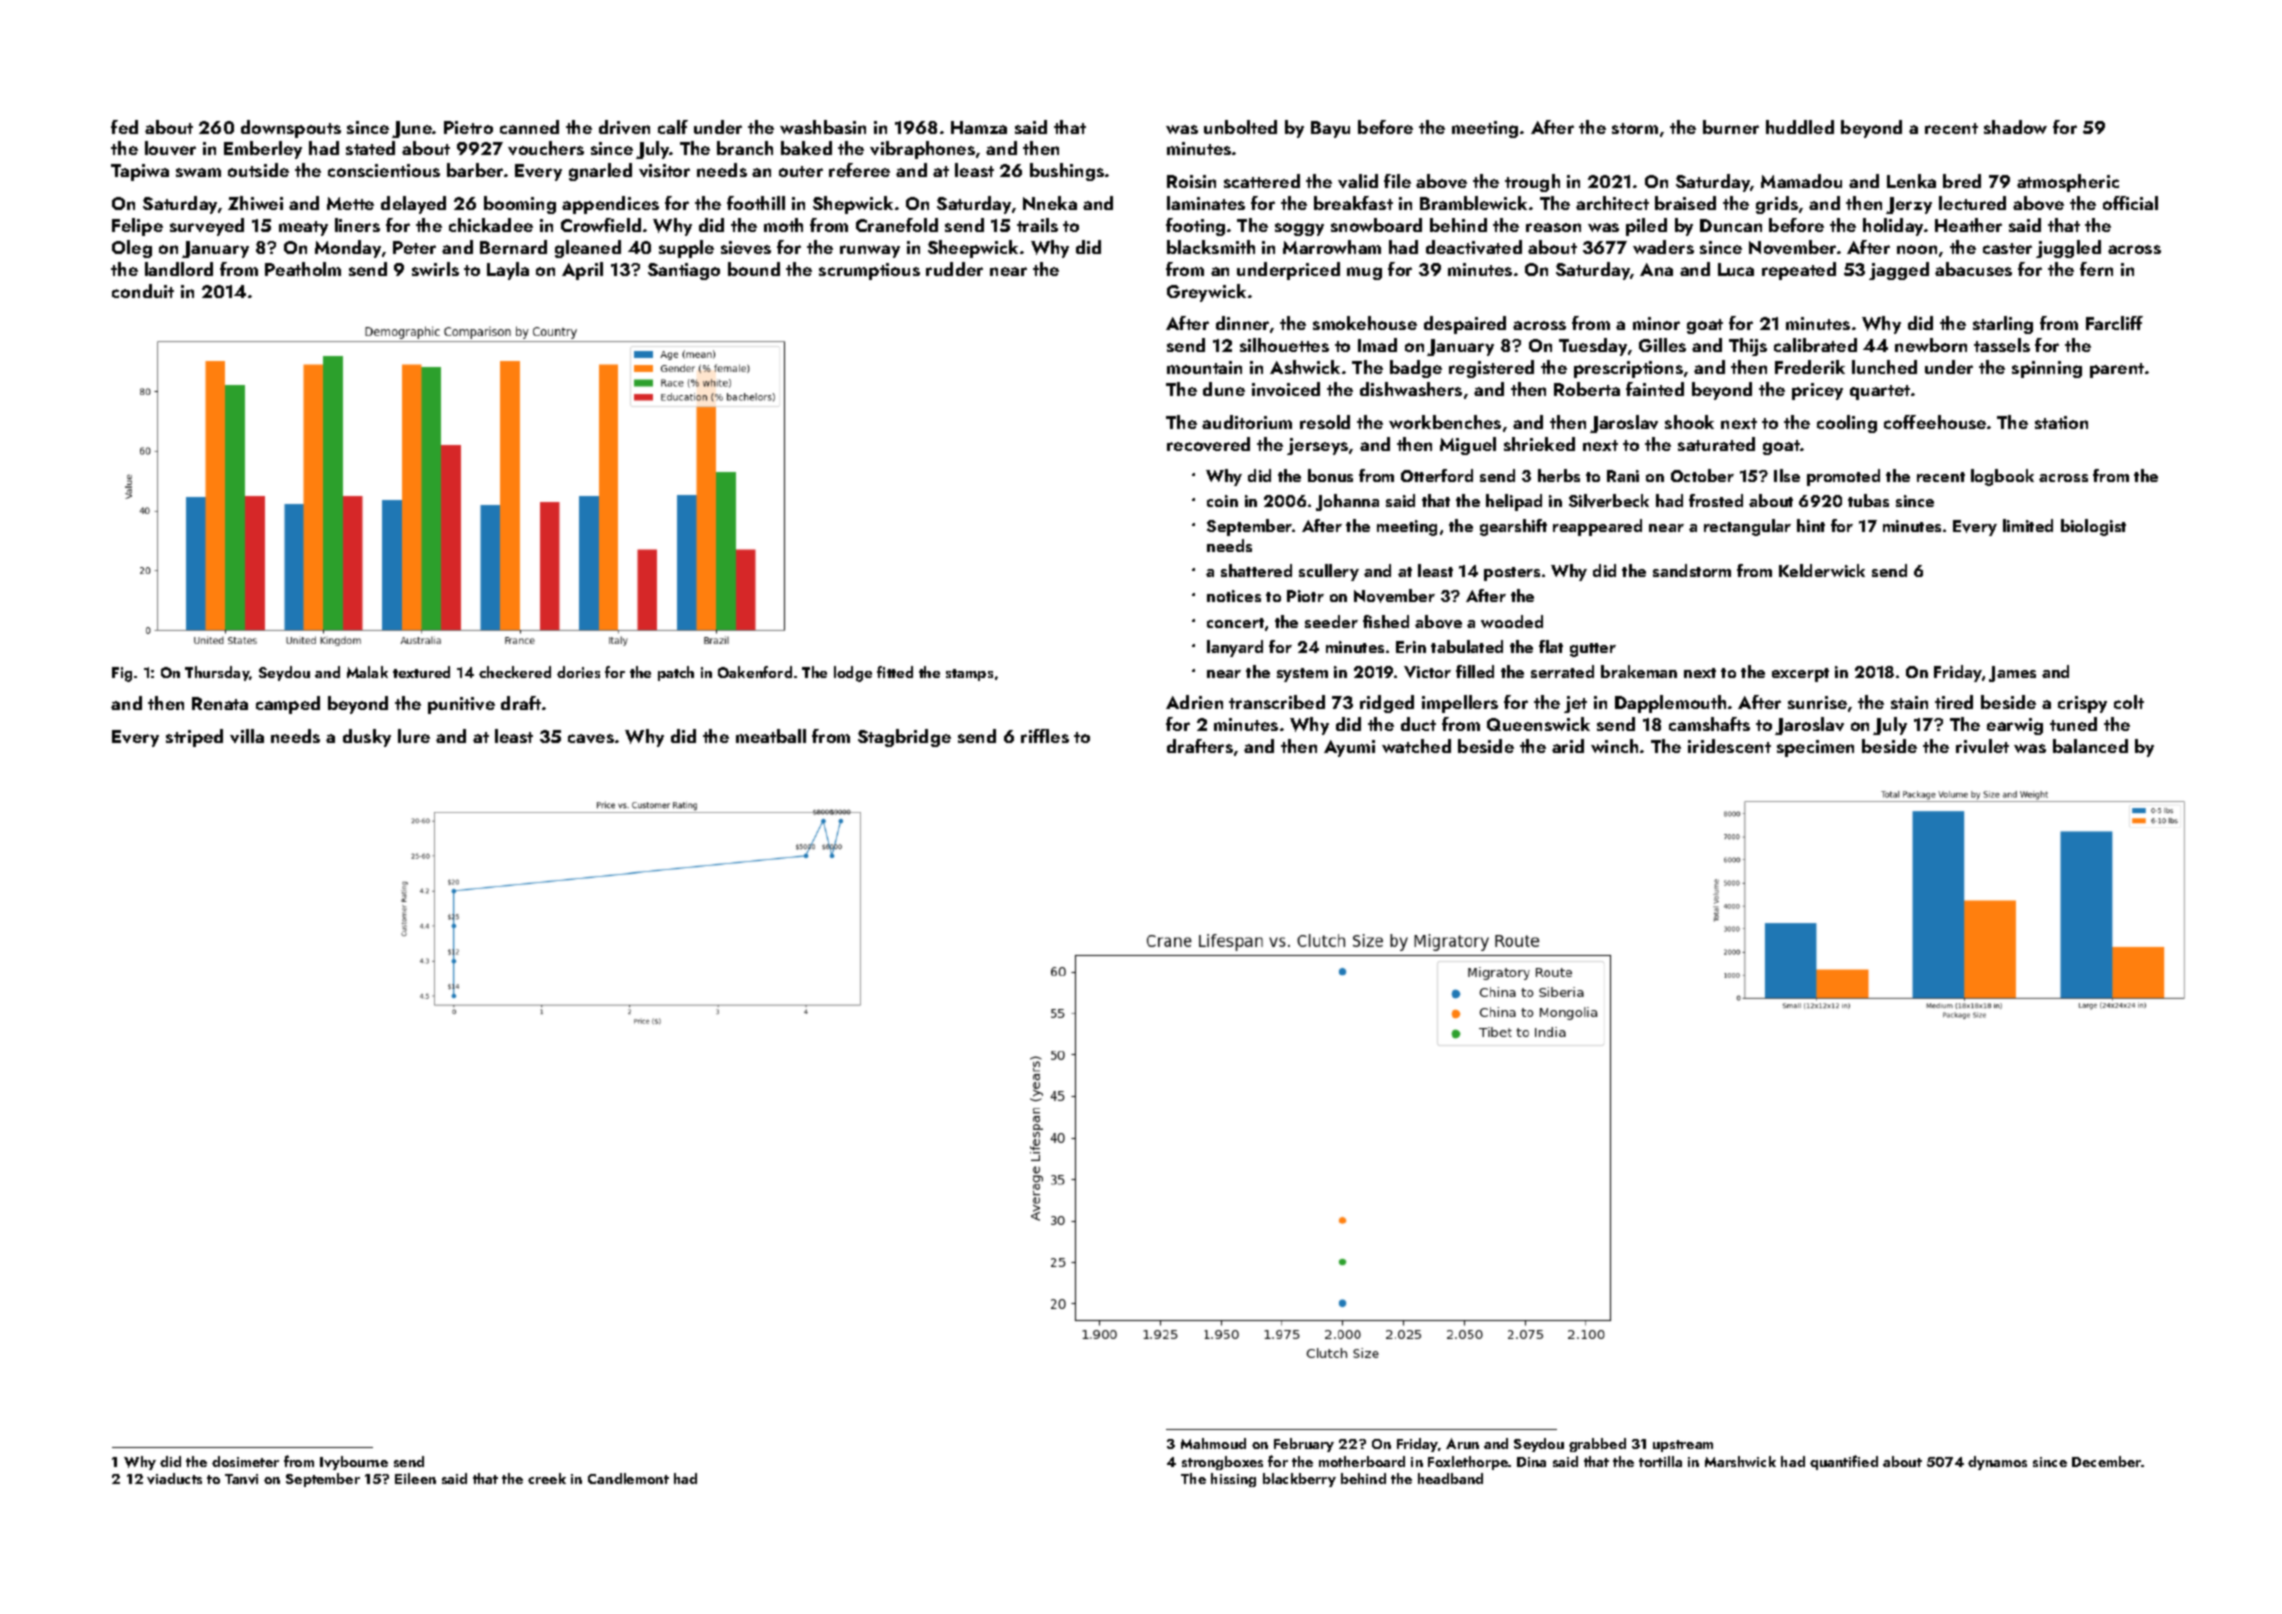 The height and width of the screenshot is (1614, 2282). I want to click on washbasin, so click(823, 127).
